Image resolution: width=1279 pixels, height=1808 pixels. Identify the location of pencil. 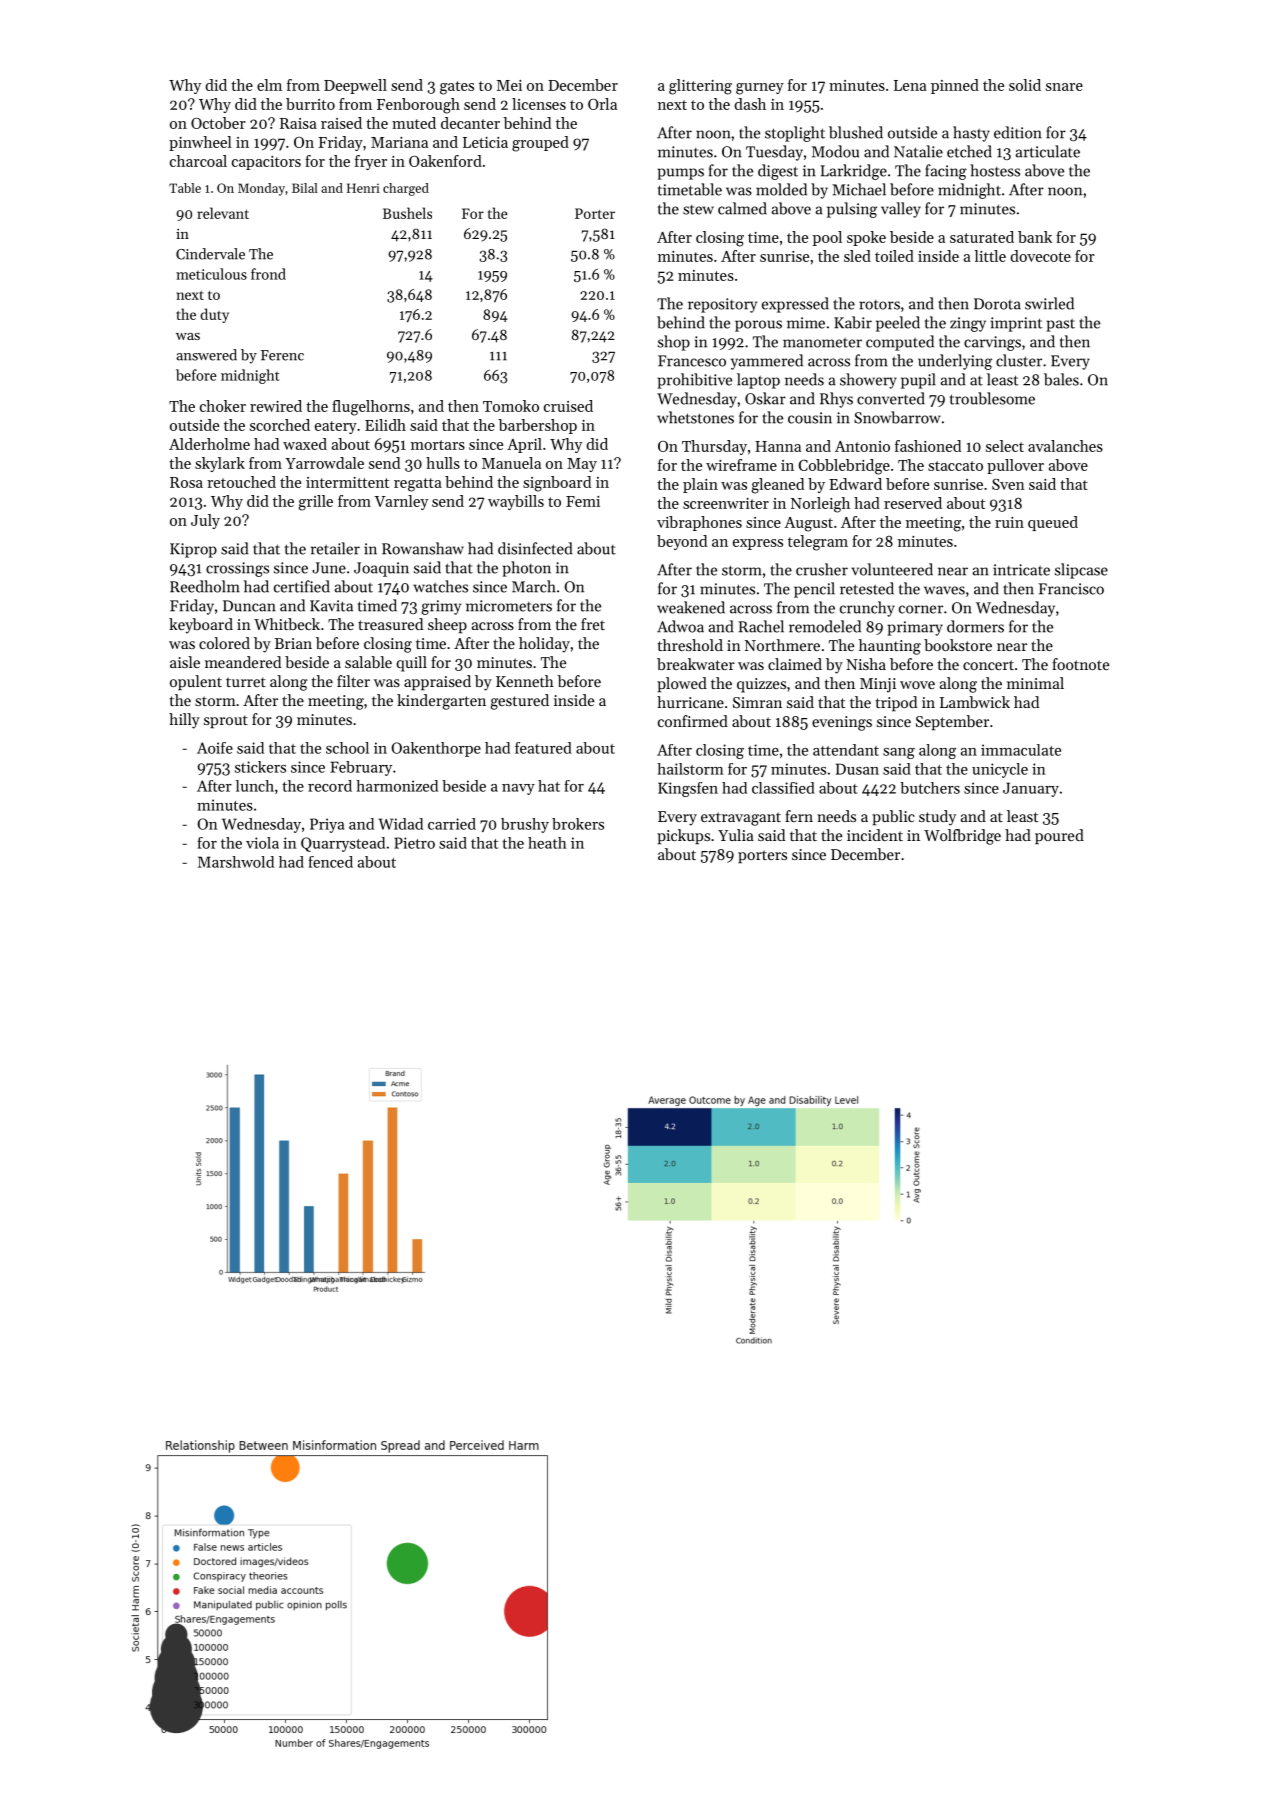
(814, 590).
